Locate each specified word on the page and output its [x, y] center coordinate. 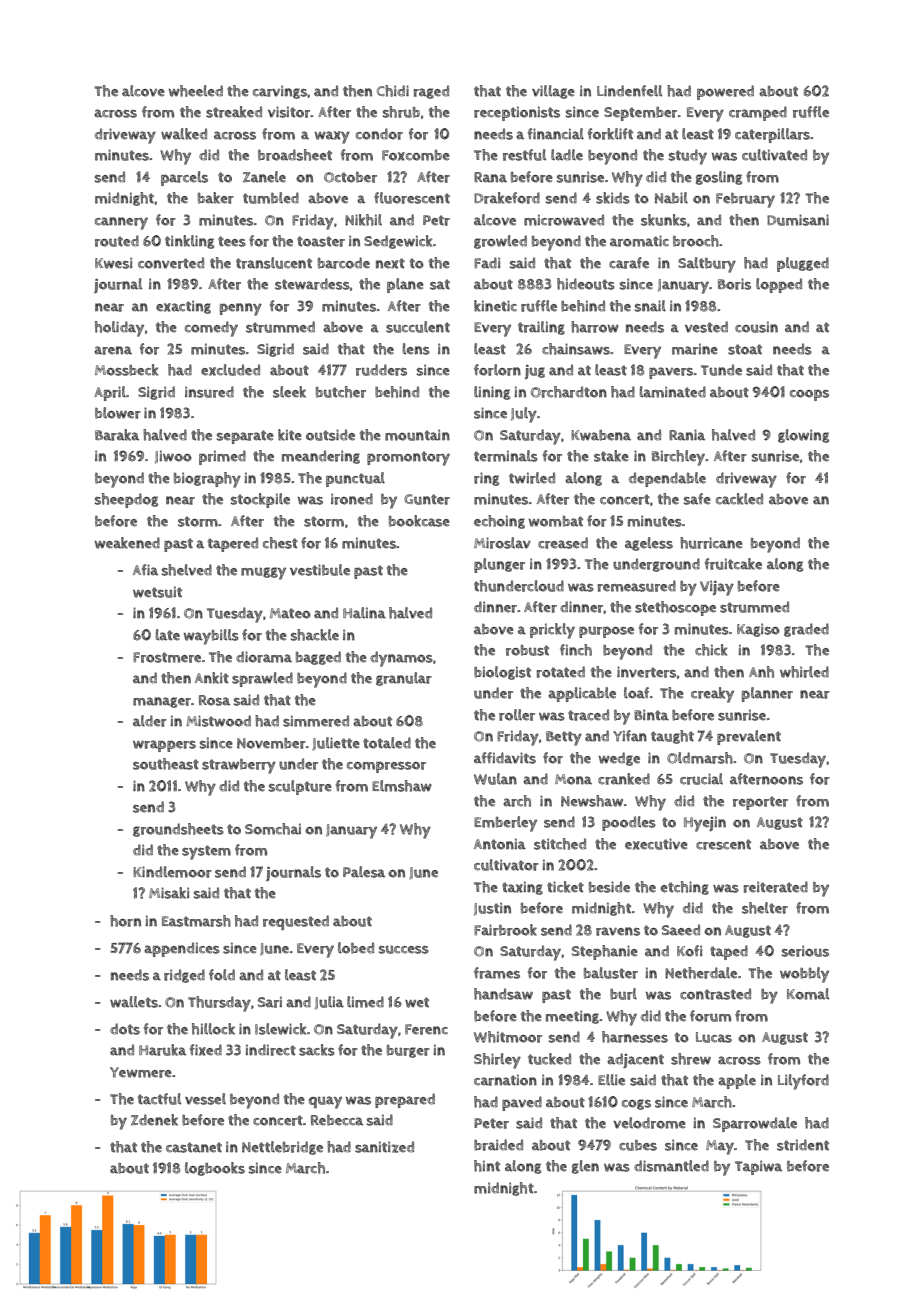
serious [805, 951]
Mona [573, 779]
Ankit [212, 678]
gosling [719, 178]
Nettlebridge [282, 1148]
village [553, 92]
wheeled [196, 91]
